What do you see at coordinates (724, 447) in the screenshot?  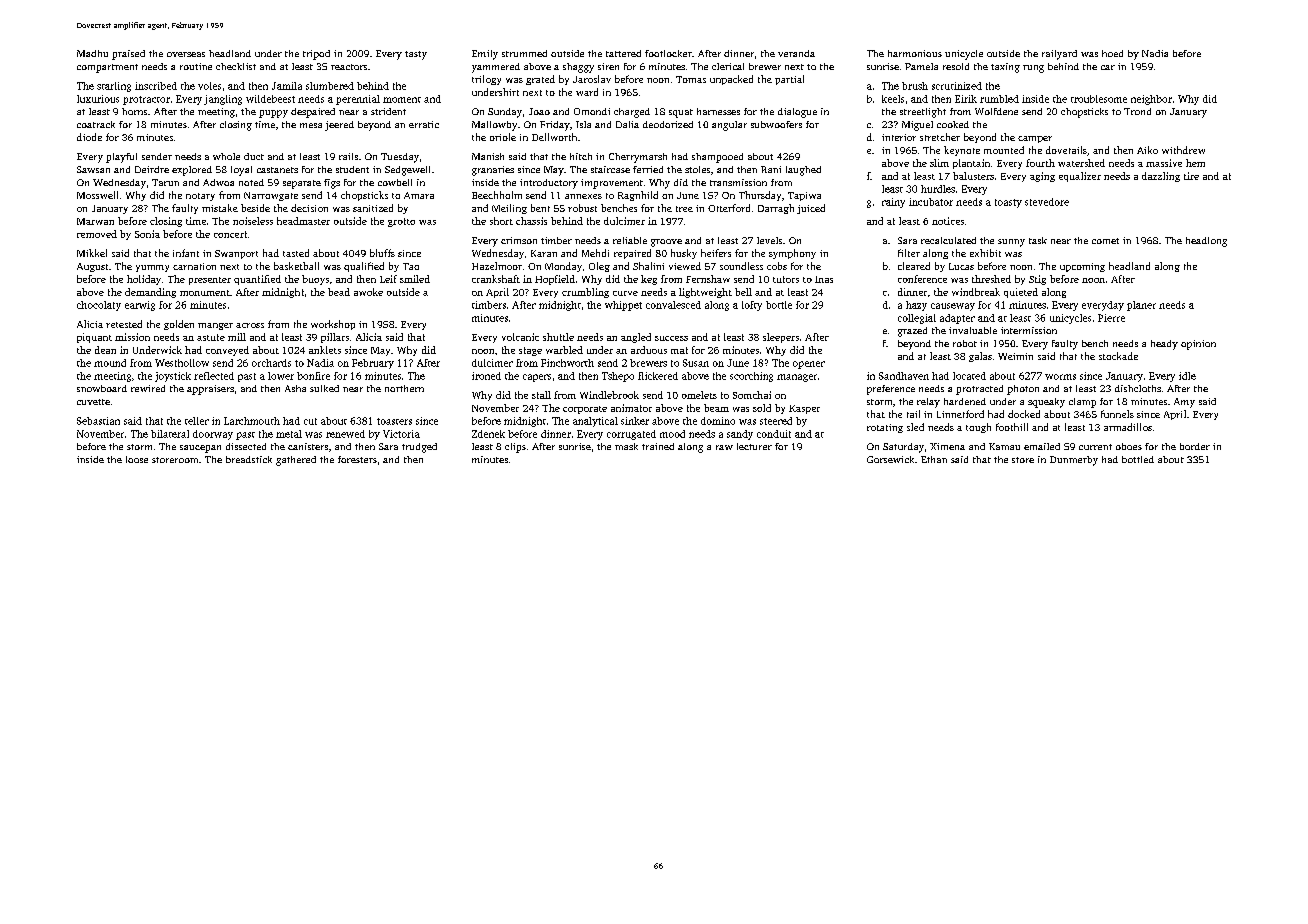 I see `raw` at bounding box center [724, 447].
